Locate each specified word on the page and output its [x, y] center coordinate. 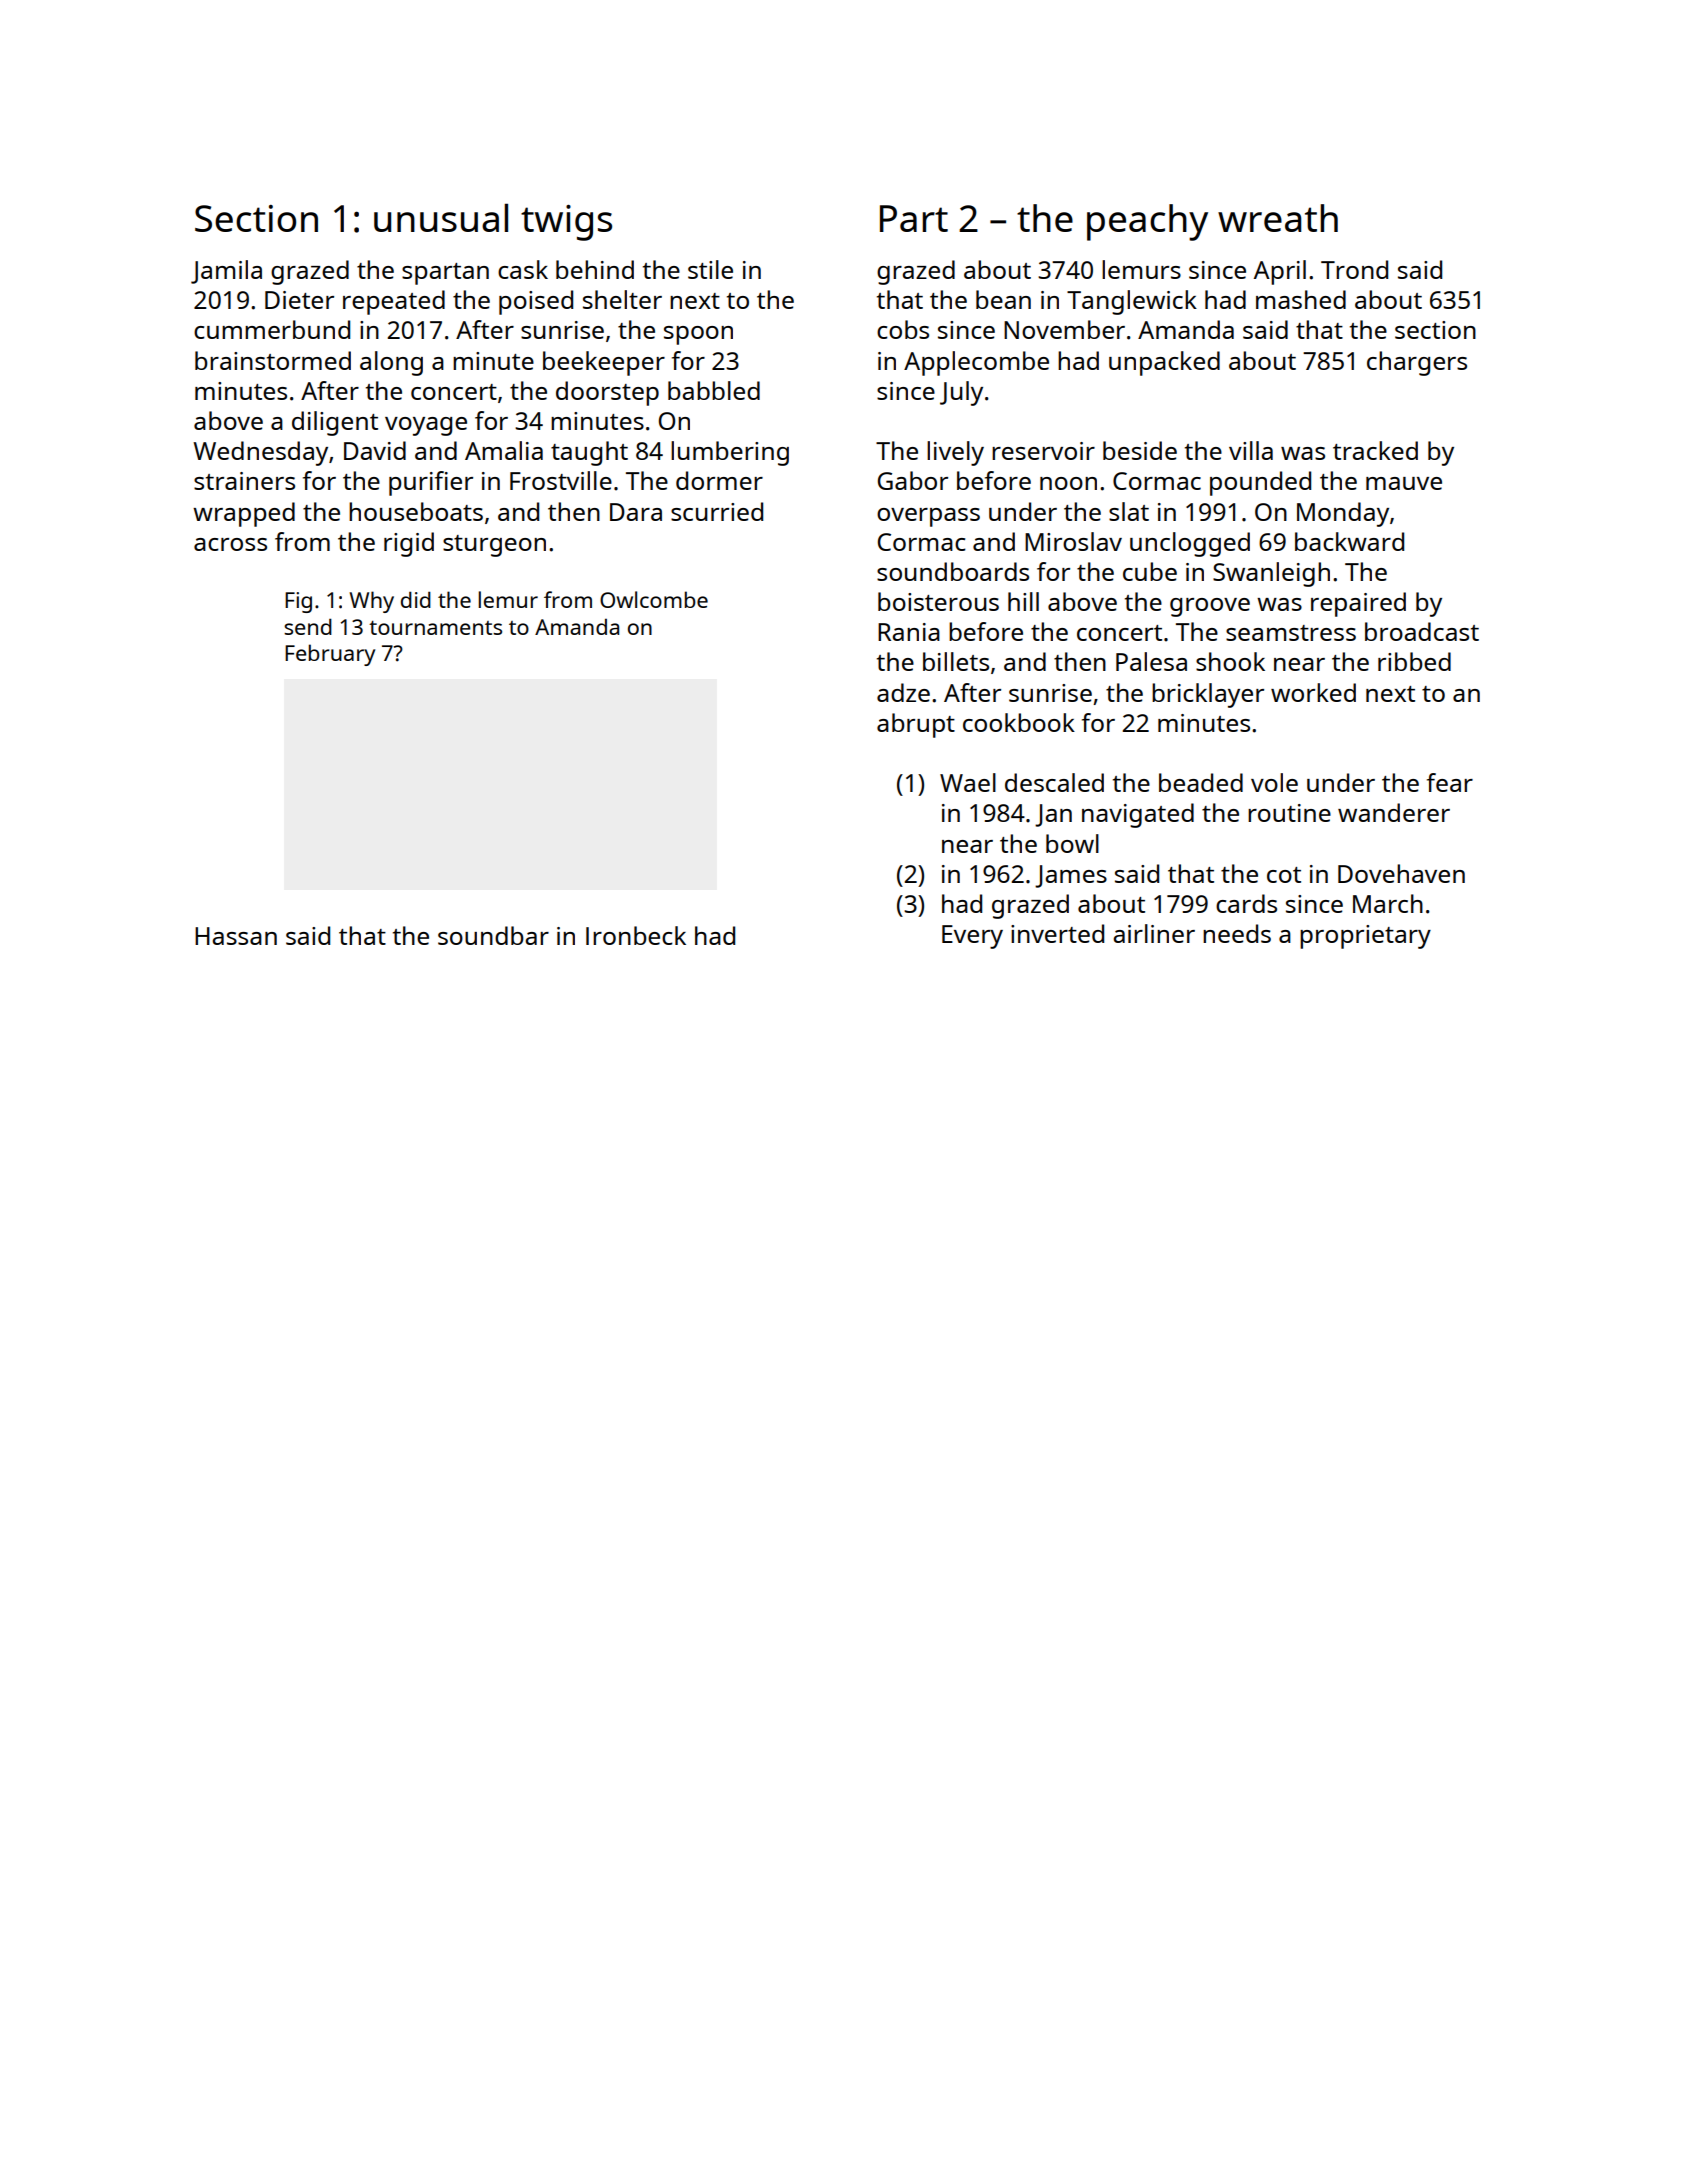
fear [1450, 782]
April [1280, 272]
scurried [717, 511]
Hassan [236, 936]
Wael [968, 782]
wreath [1278, 218]
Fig [298, 602]
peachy [1147, 222]
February [330, 655]
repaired [1358, 604]
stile [710, 269]
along [391, 363]
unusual [441, 217]
